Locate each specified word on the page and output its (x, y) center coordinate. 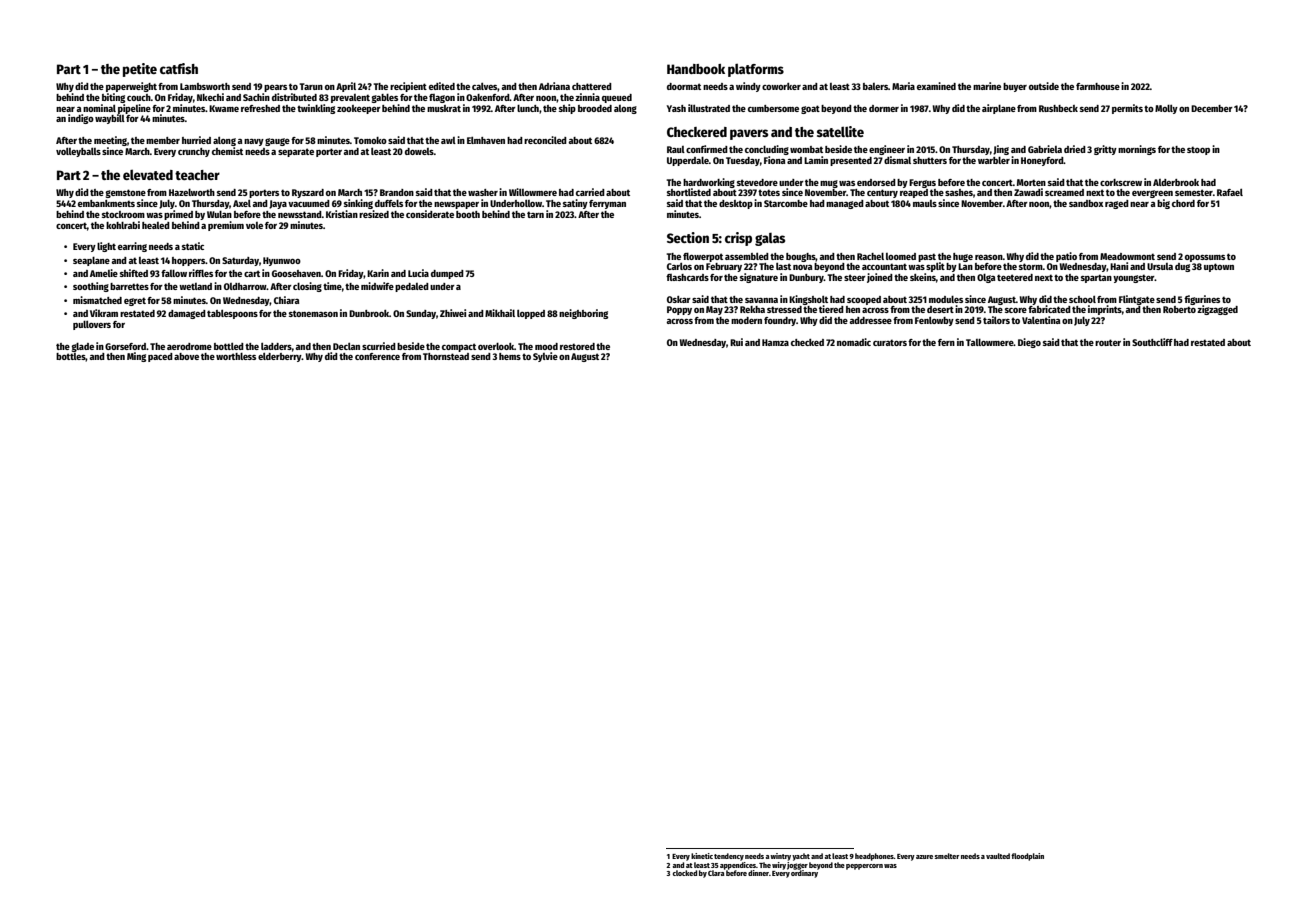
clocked (685, 873)
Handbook (696, 69)
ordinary (804, 874)
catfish (179, 68)
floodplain (1027, 857)
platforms (756, 70)
